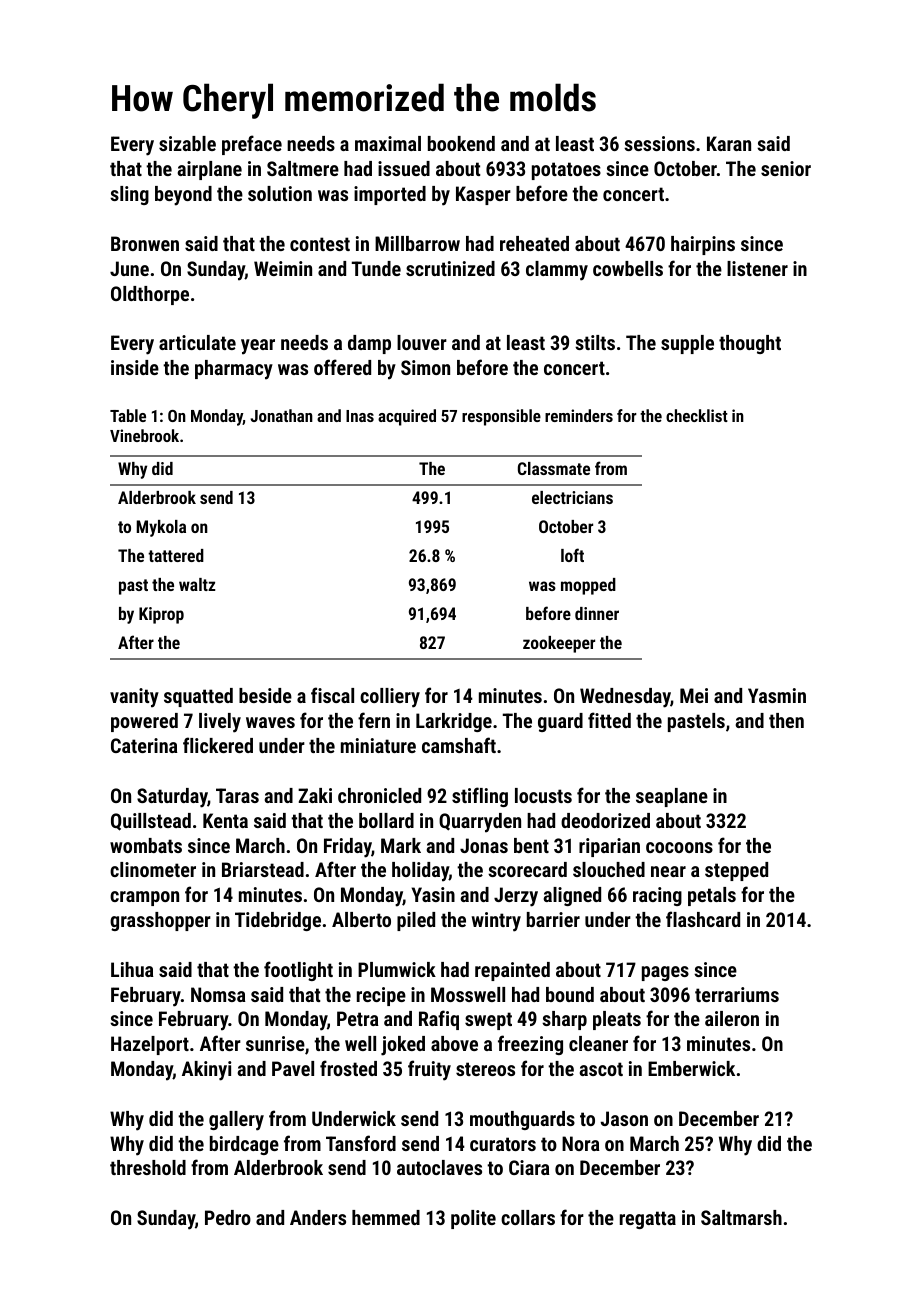  Describe the element at coordinates (148, 1167) in the screenshot. I see `threshold` at that location.
